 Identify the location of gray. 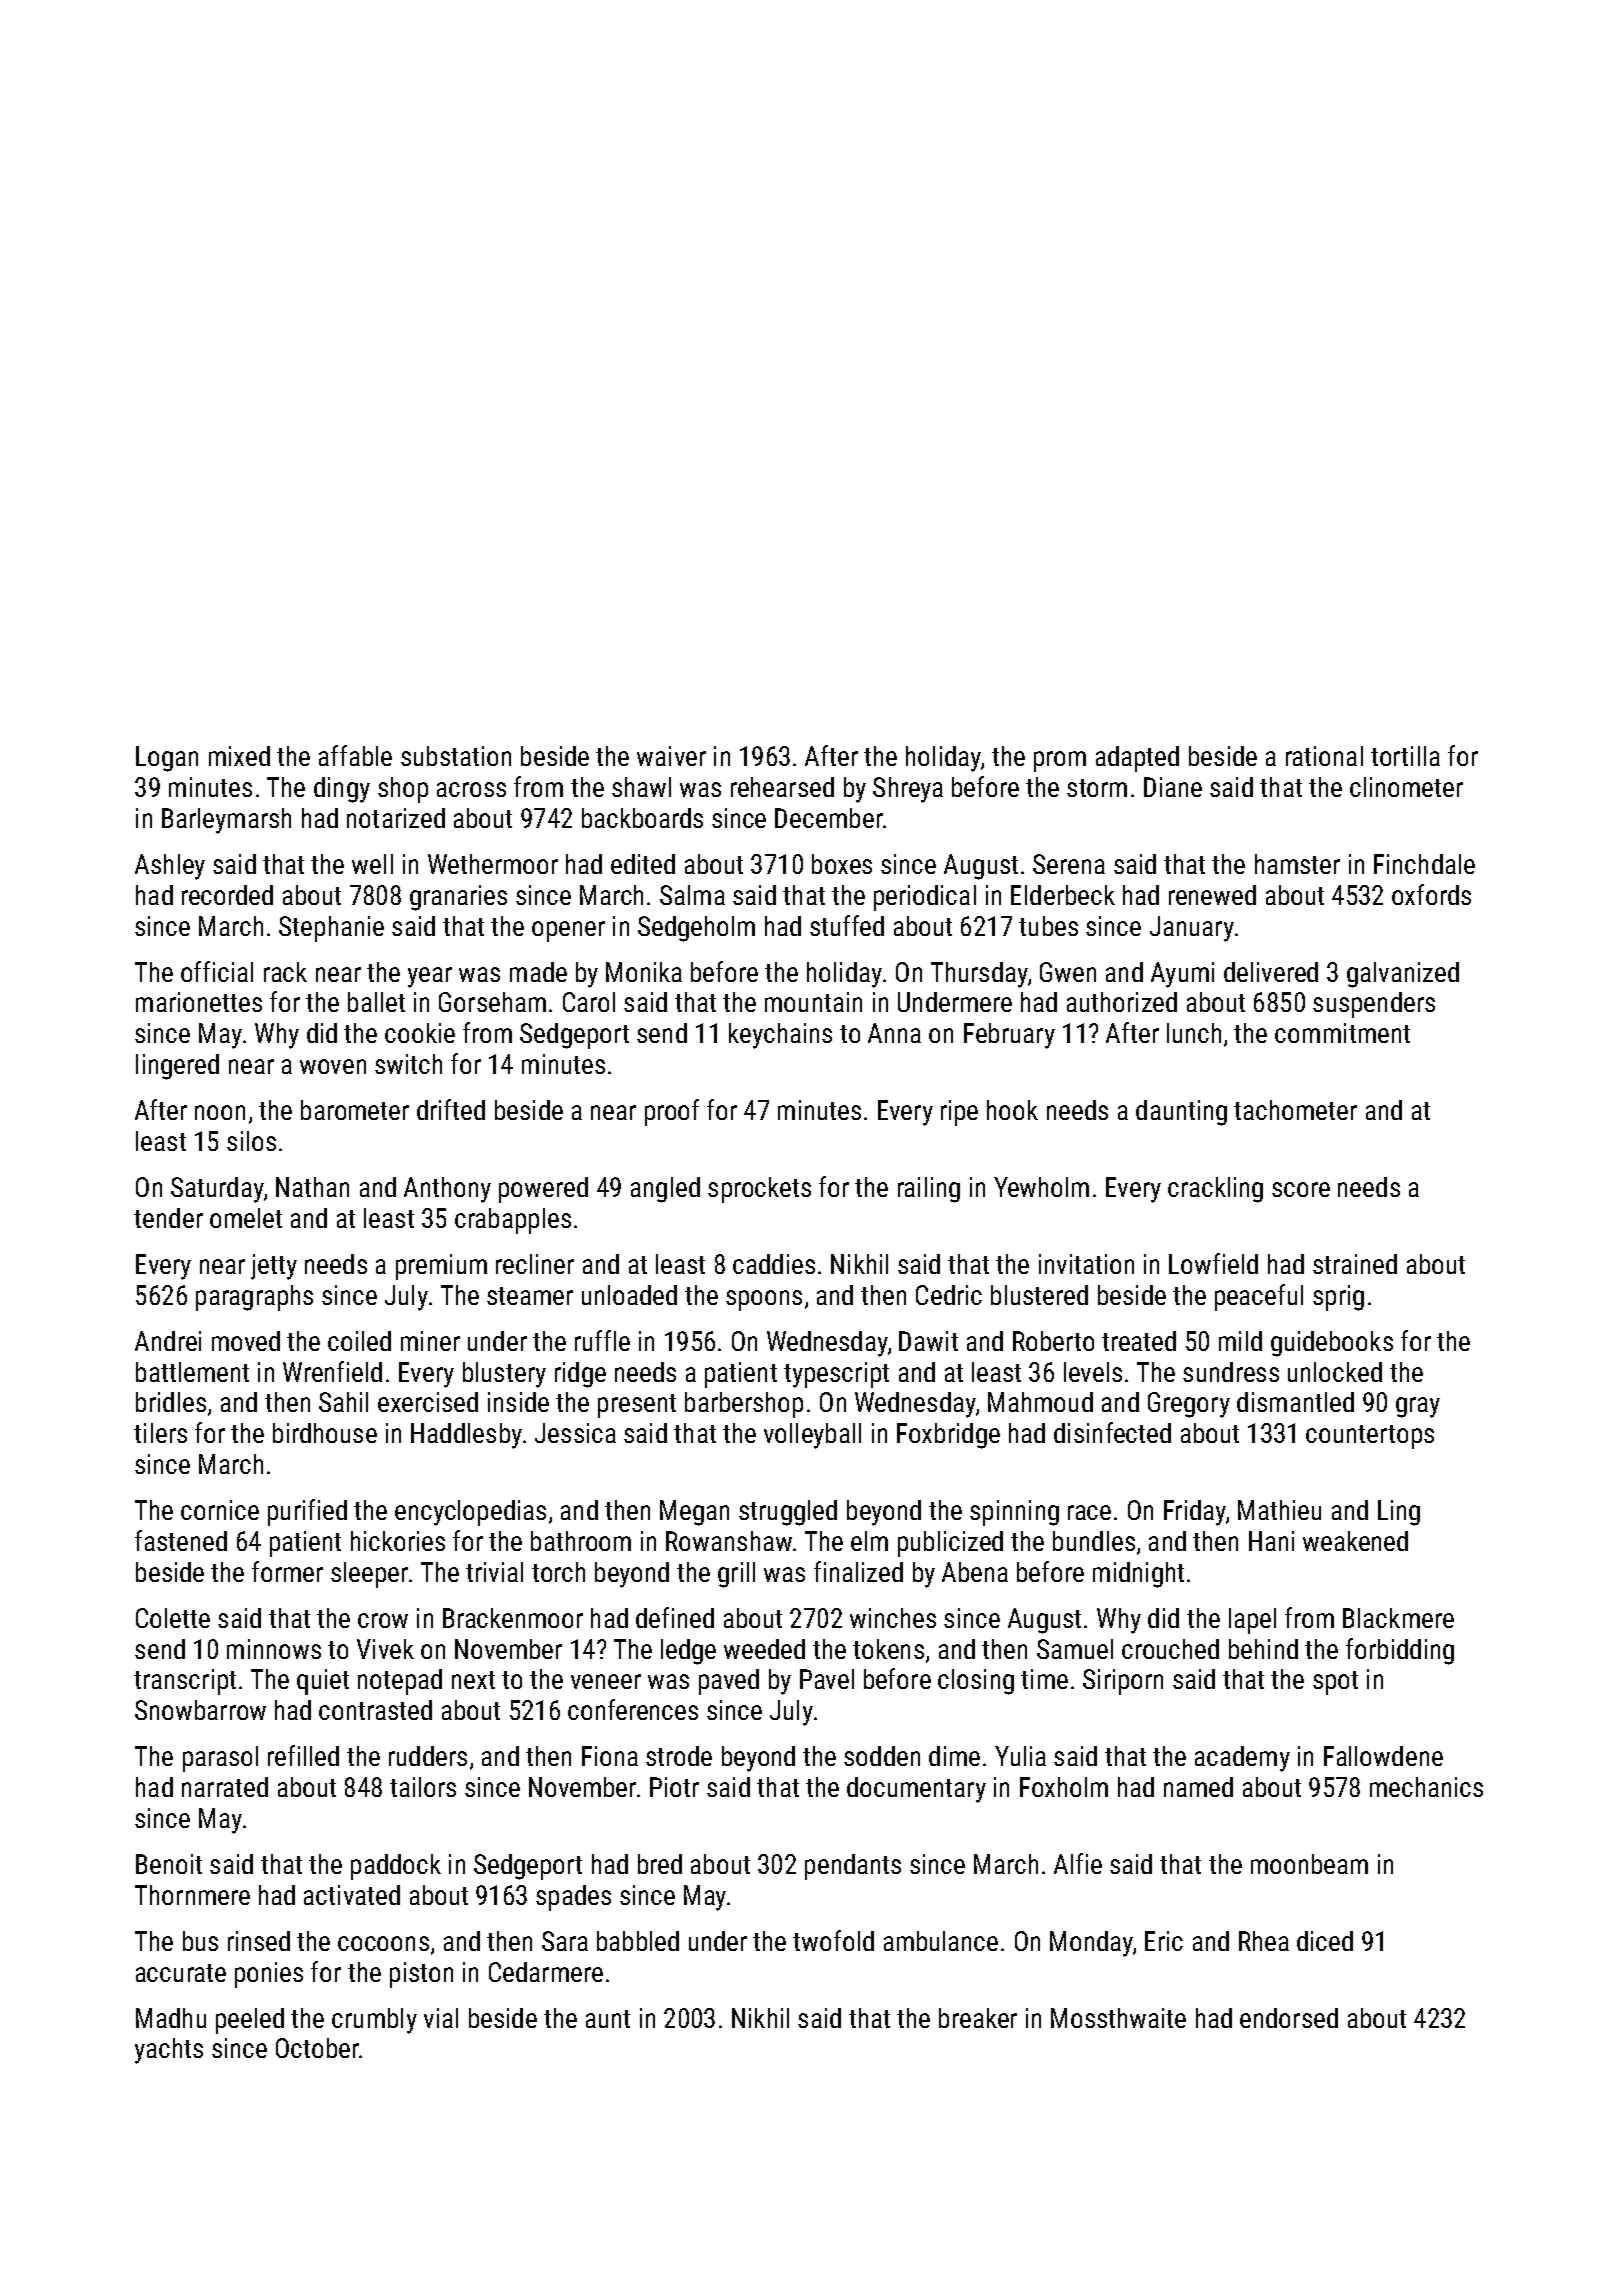
(1418, 1407).
